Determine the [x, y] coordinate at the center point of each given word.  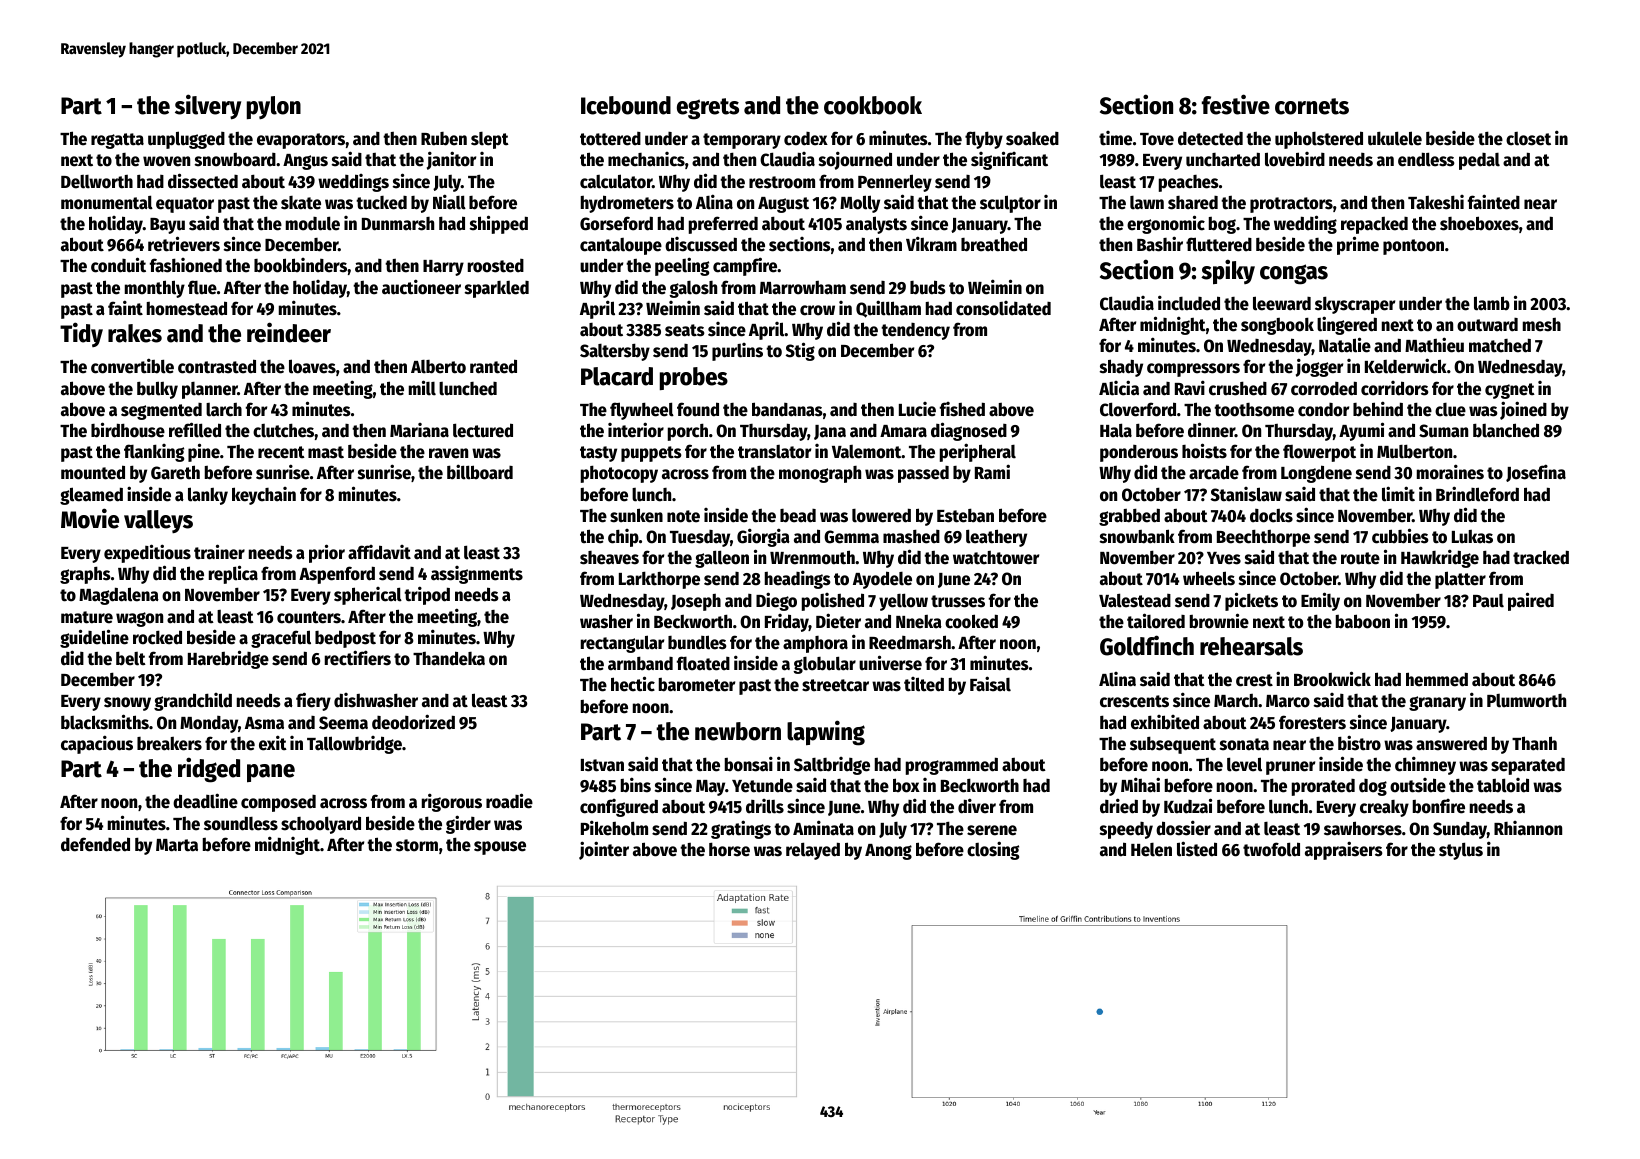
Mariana [419, 430]
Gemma [851, 537]
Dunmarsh [398, 224]
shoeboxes [1479, 223]
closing [993, 850]
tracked [1541, 557]
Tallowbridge [354, 745]
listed [1197, 849]
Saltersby [615, 352]
